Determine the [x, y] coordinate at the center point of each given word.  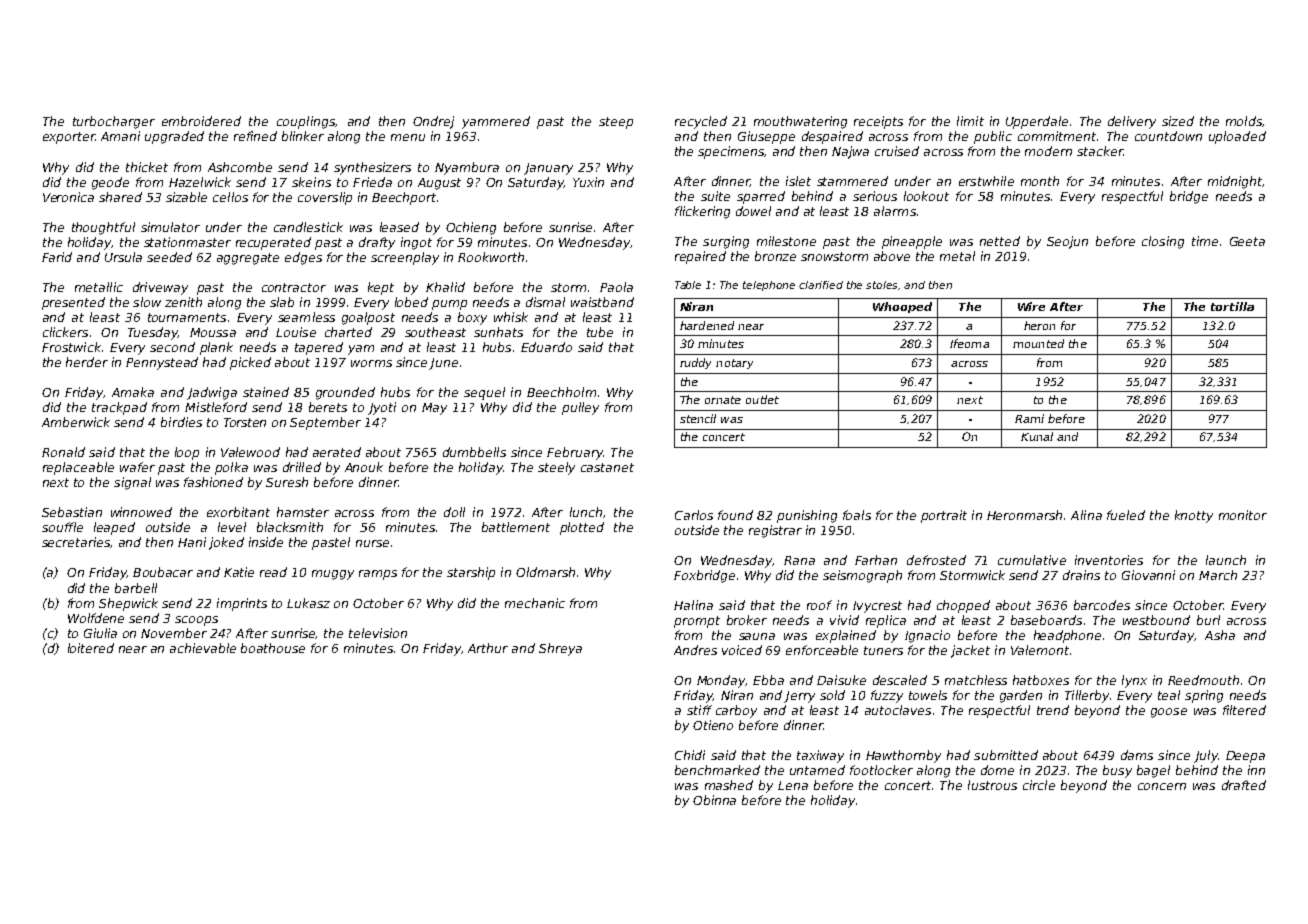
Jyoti [382, 408]
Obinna [714, 800]
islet [798, 181]
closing [1163, 242]
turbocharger [114, 122]
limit [970, 121]
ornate [723, 400]
